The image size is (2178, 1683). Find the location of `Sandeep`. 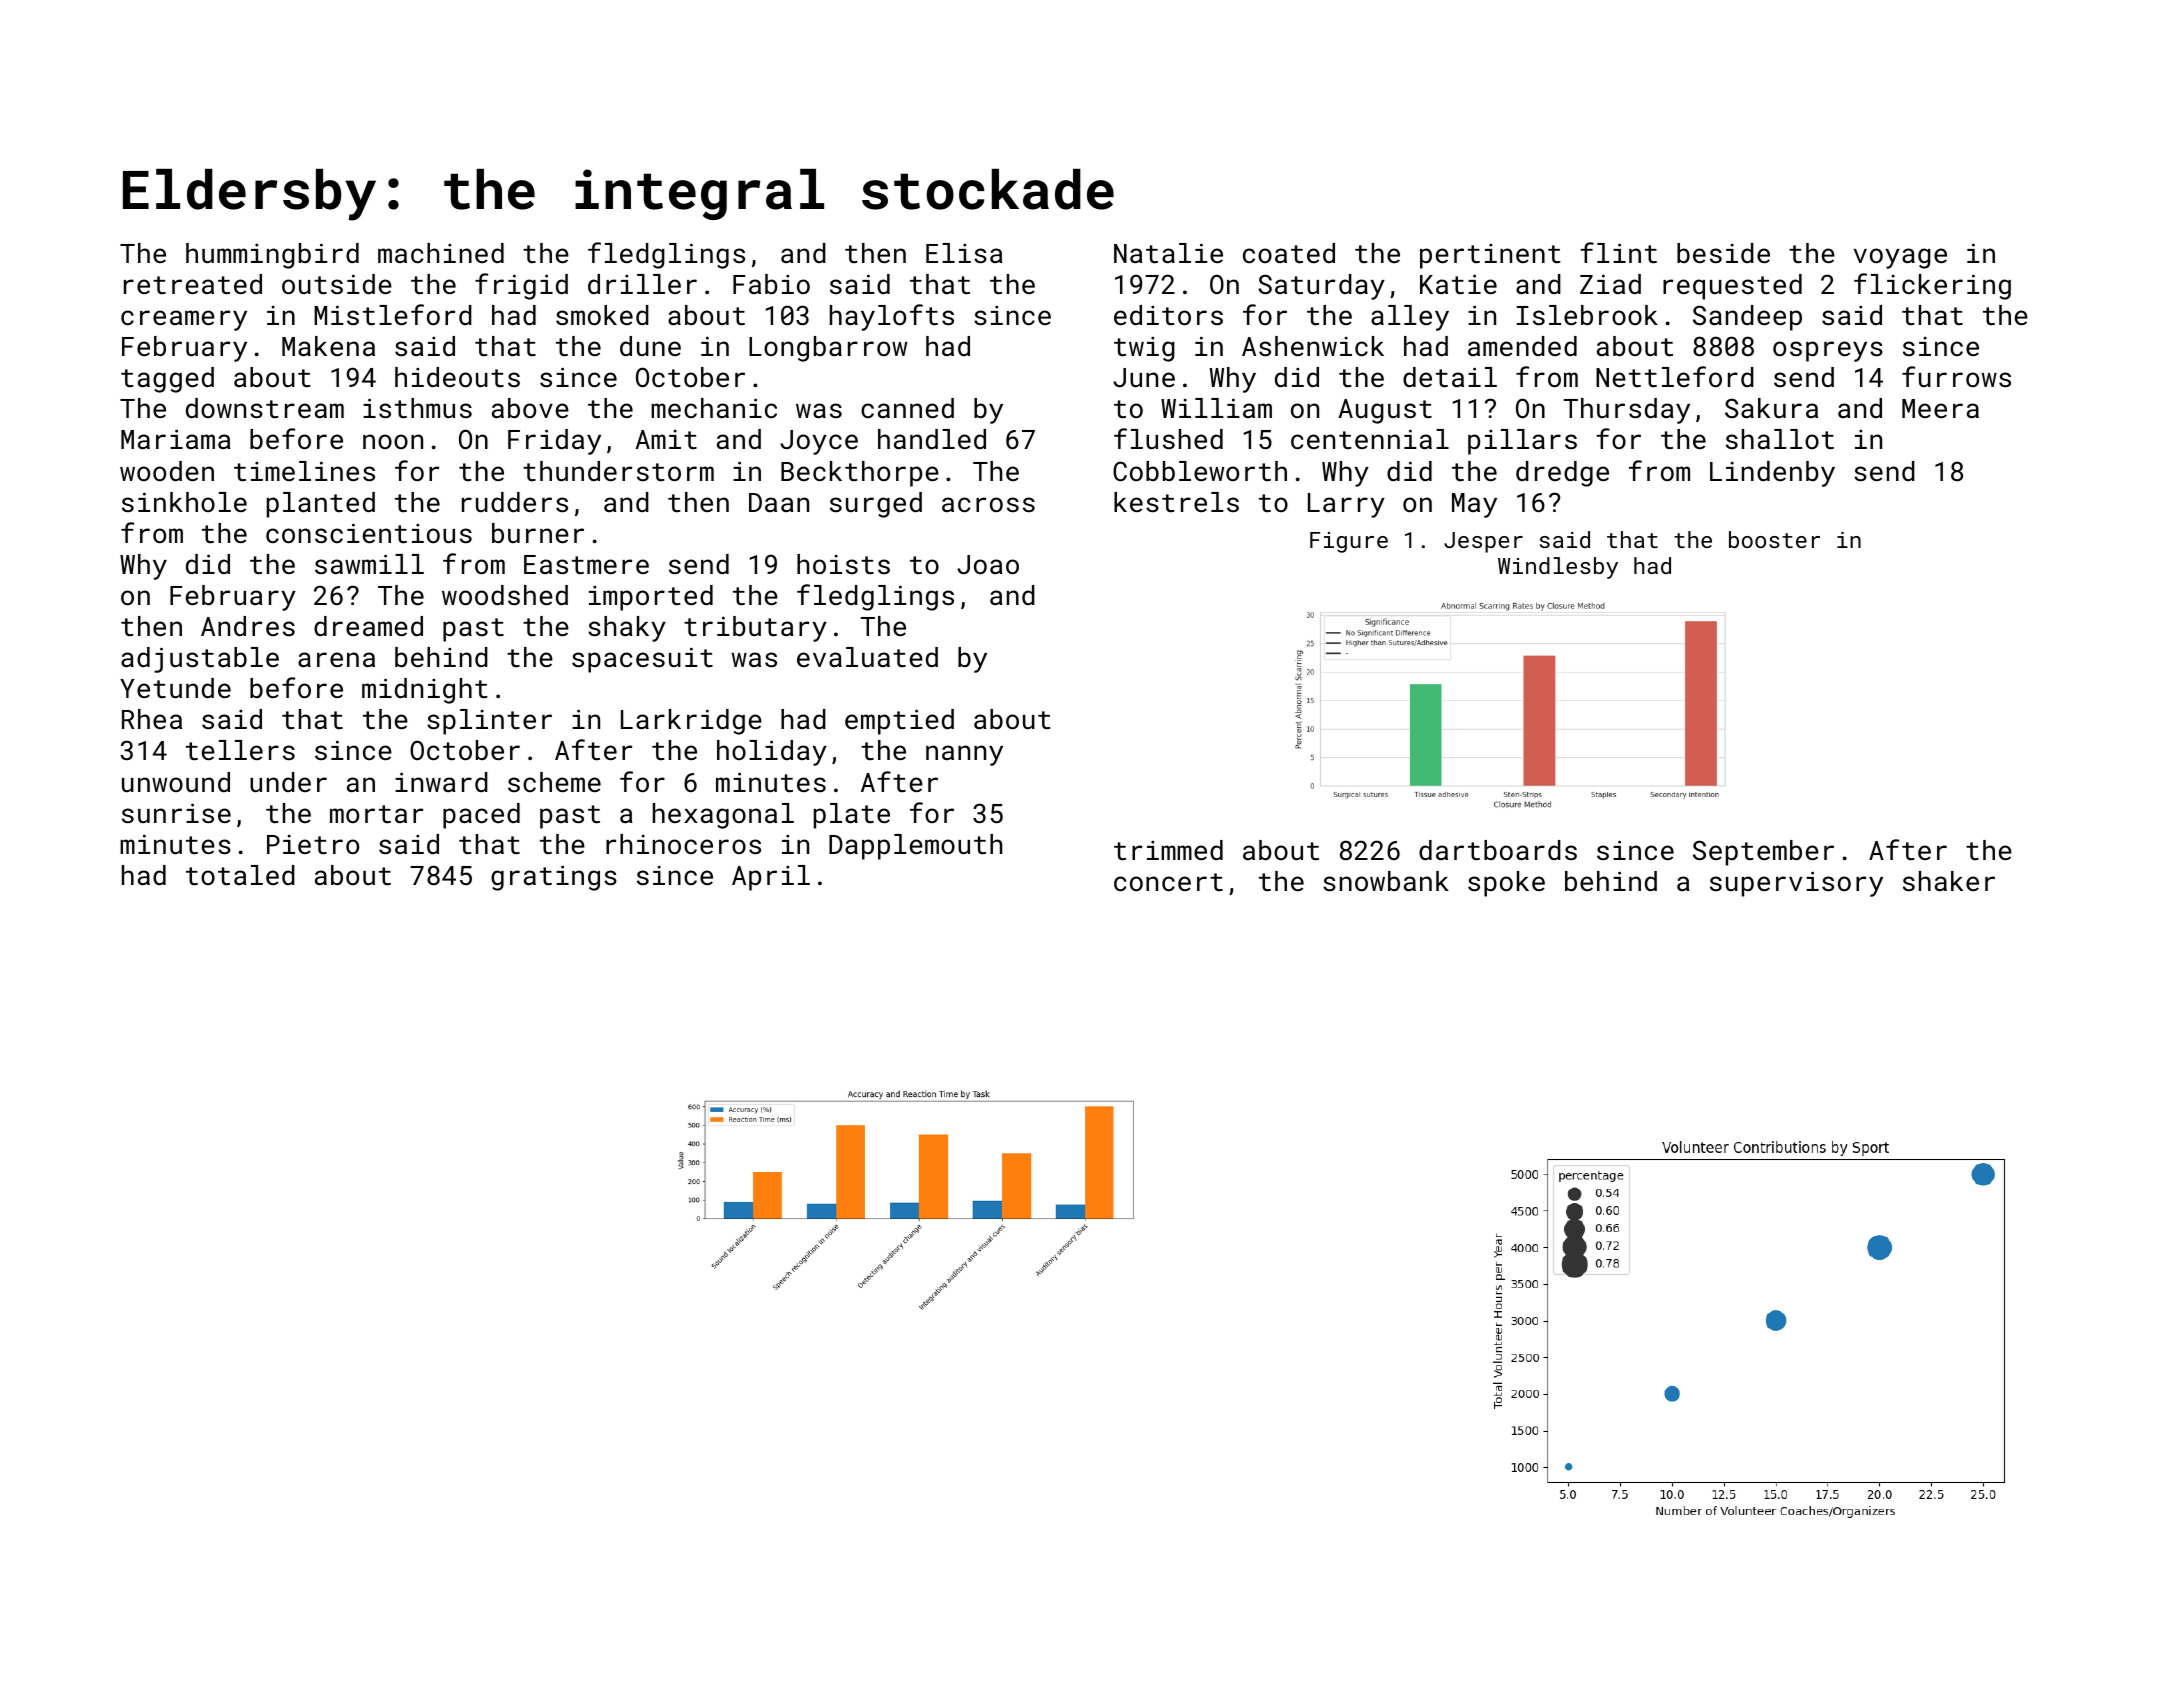

Sandeep is located at coordinates (1747, 318).
